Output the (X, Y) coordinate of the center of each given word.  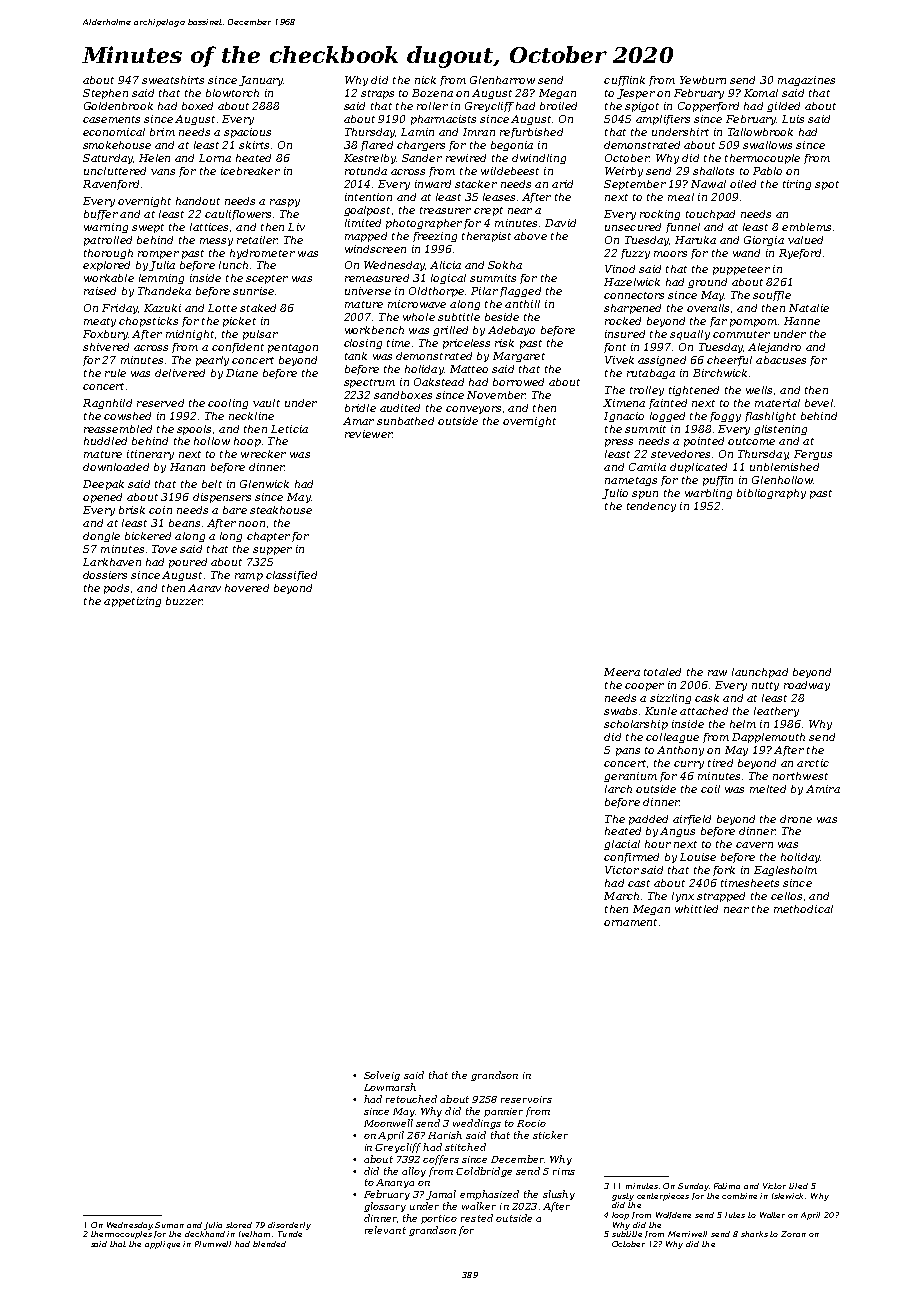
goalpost (367, 211)
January (261, 81)
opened (102, 498)
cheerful (729, 361)
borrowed (518, 382)
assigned (662, 361)
